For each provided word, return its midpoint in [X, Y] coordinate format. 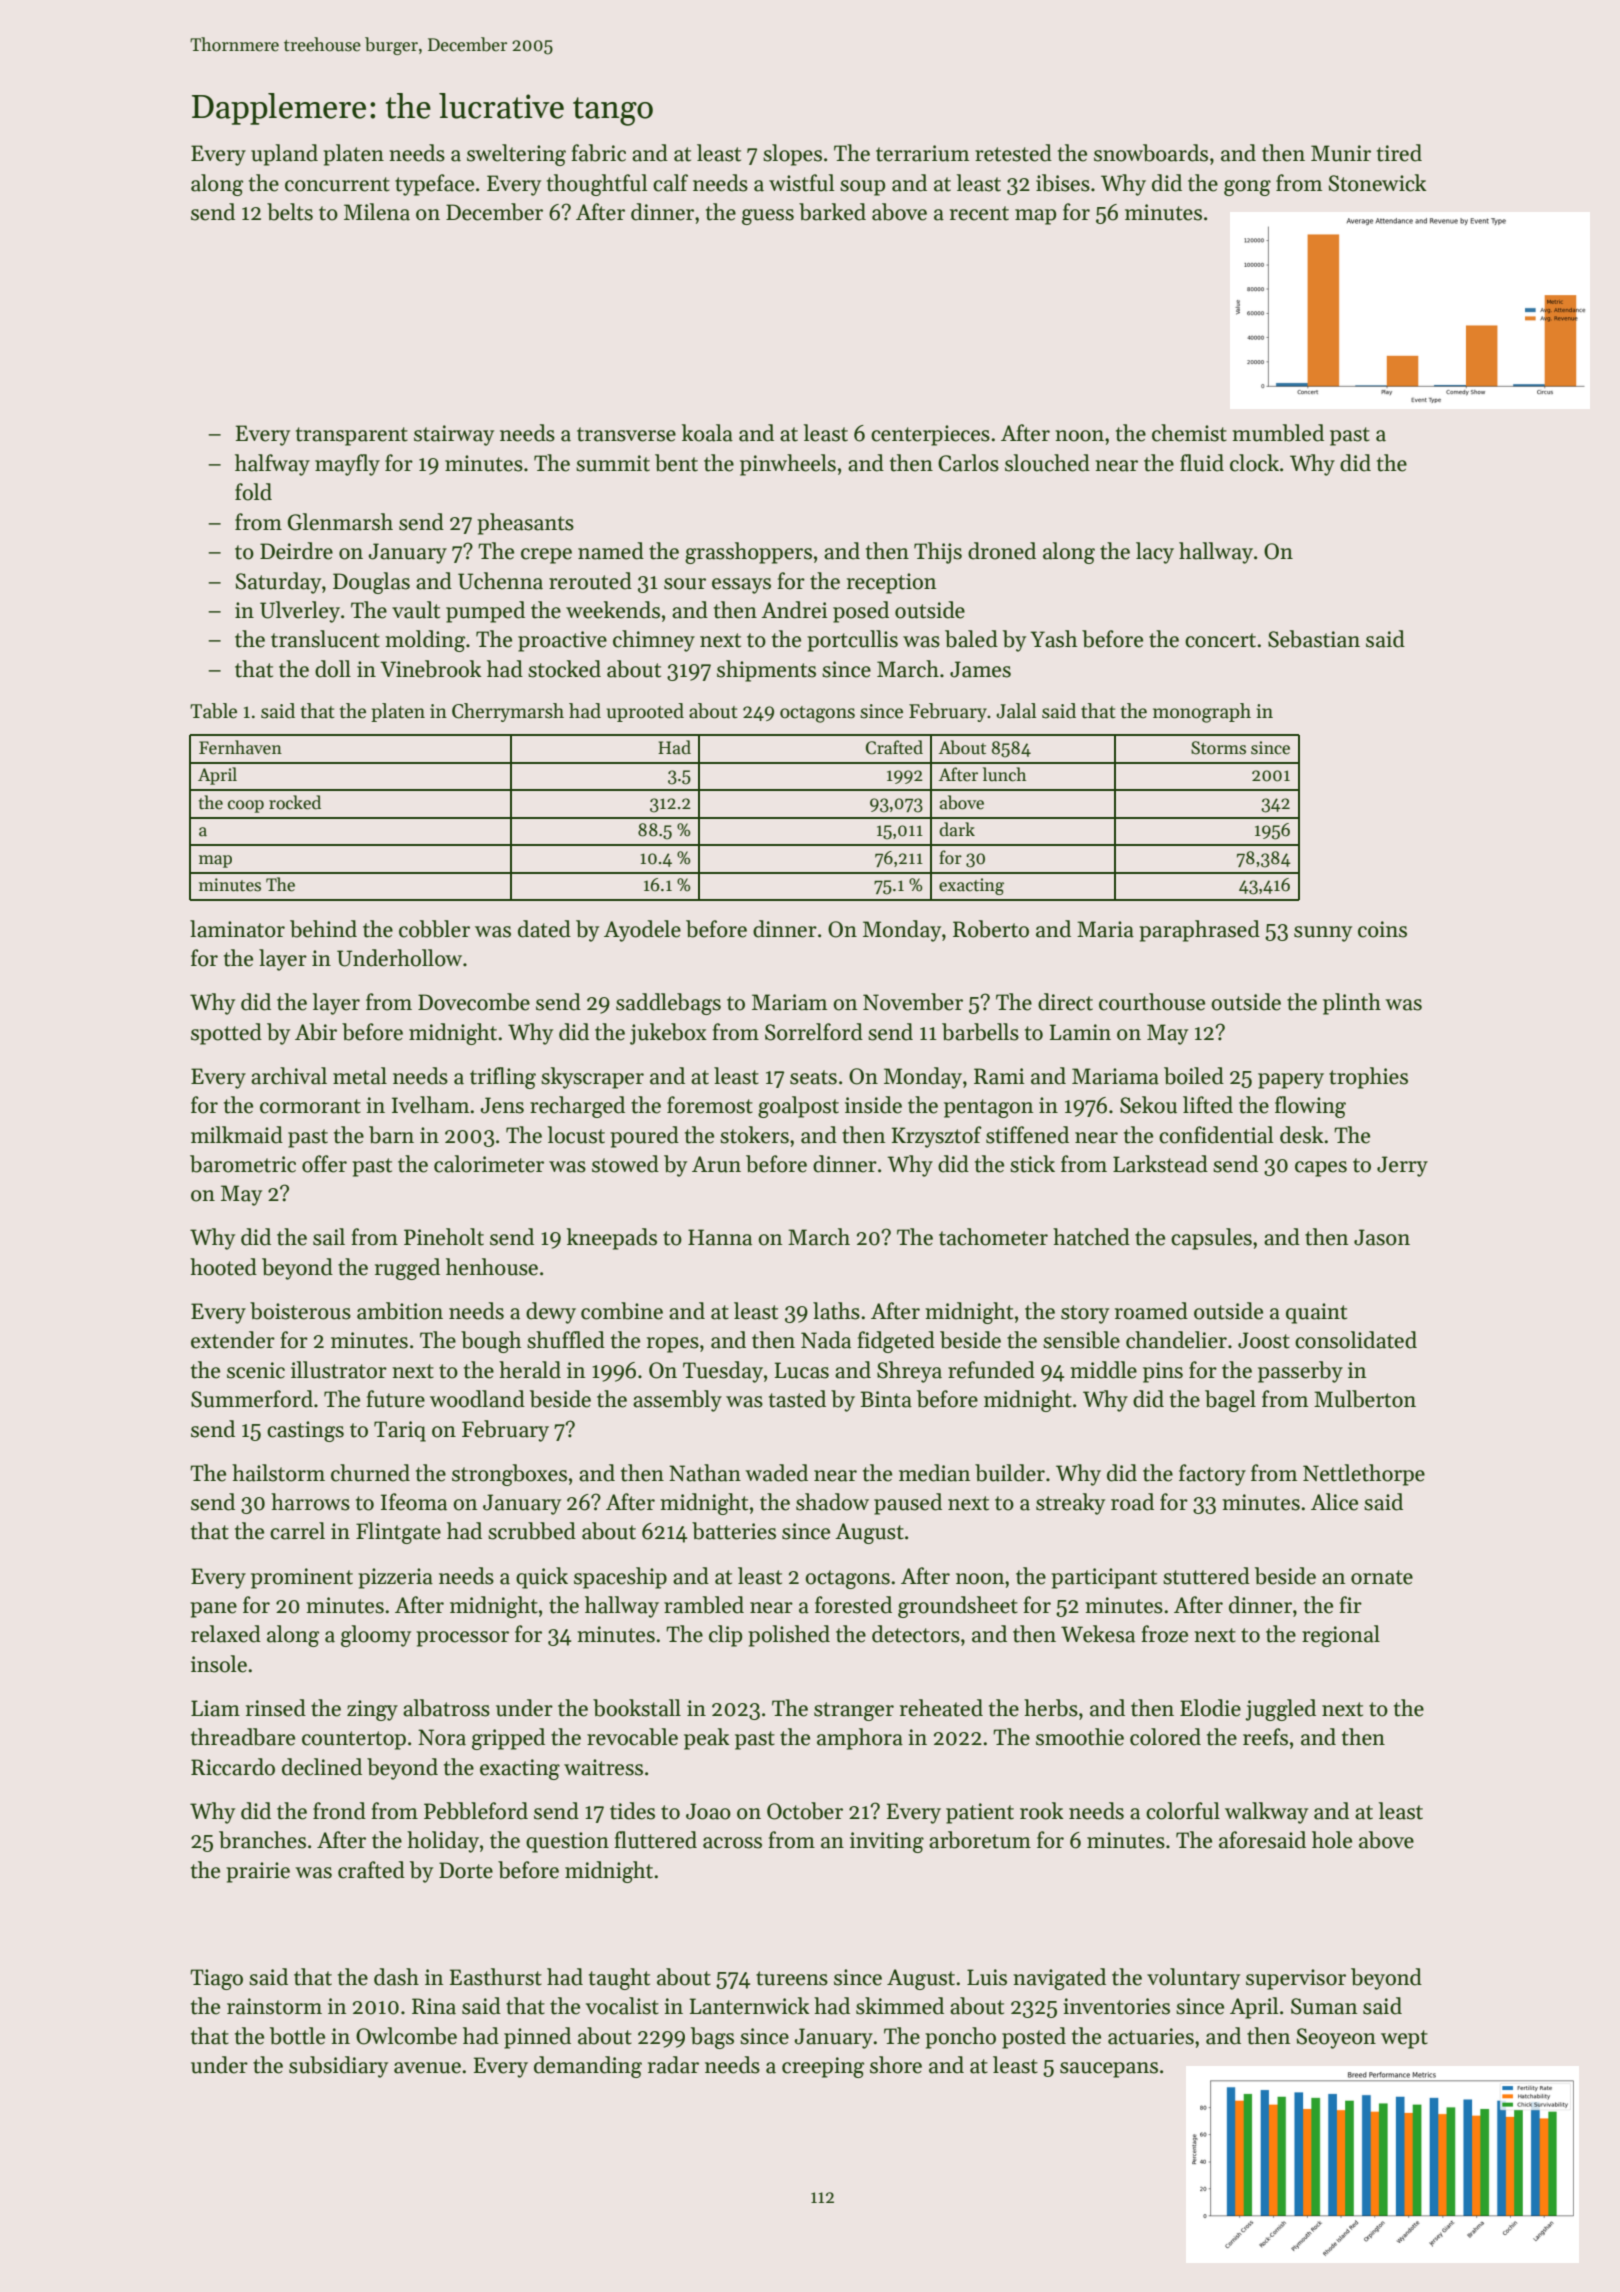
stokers [754, 1135]
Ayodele [642, 931]
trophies [1368, 1078]
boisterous [300, 1311]
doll [333, 669]
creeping [823, 2067]
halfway [272, 465]
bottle [297, 2036]
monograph [1202, 713]
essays [741, 586]
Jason [1382, 1237]
